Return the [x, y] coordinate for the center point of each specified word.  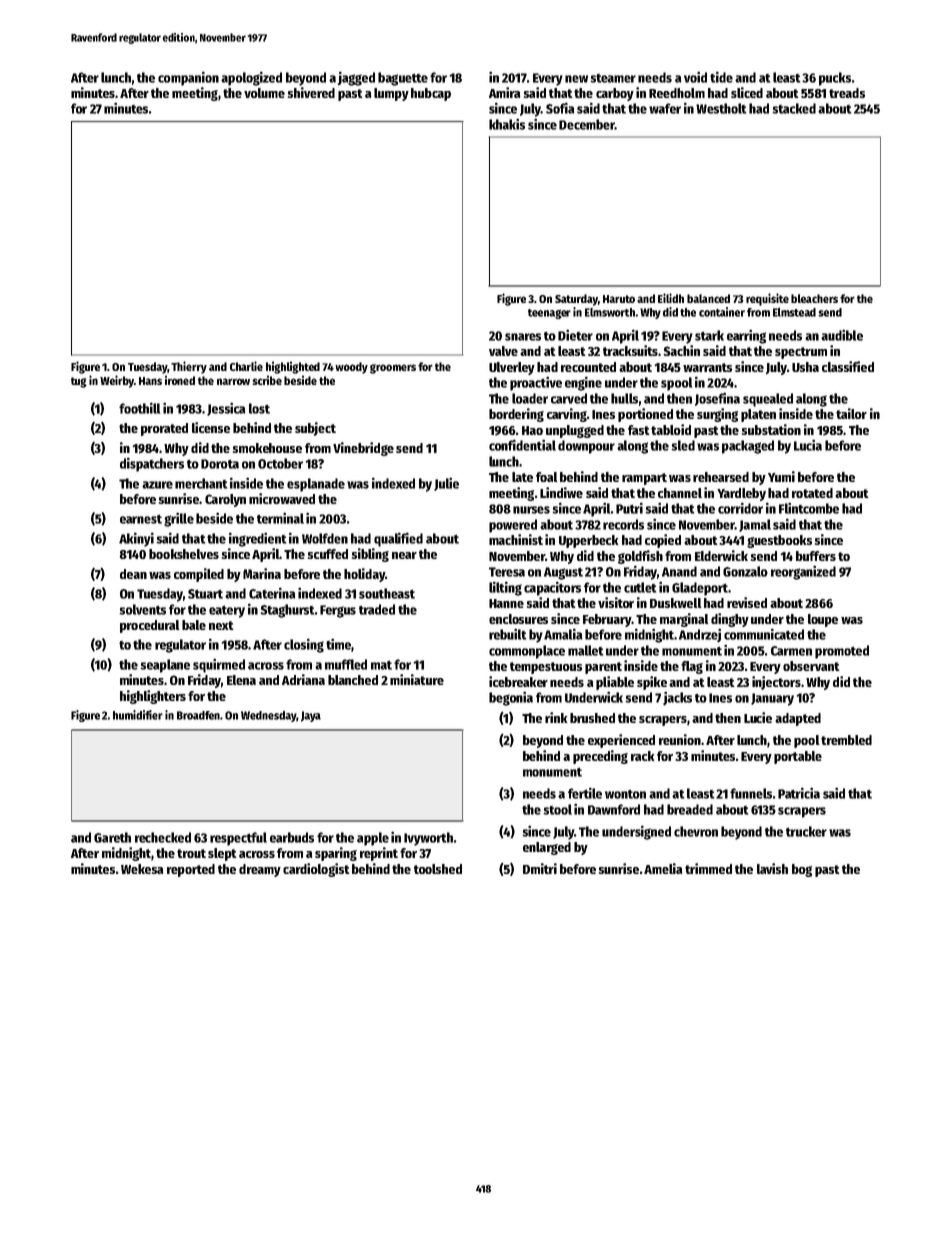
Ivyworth [428, 839]
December [587, 124]
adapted [798, 719]
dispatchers [152, 464]
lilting [505, 588]
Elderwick [721, 555]
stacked [794, 108]
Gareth [112, 837]
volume [264, 93]
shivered [311, 92]
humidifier [138, 715]
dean [133, 574]
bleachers [814, 298]
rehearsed [721, 477]
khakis [507, 124]
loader [530, 398]
